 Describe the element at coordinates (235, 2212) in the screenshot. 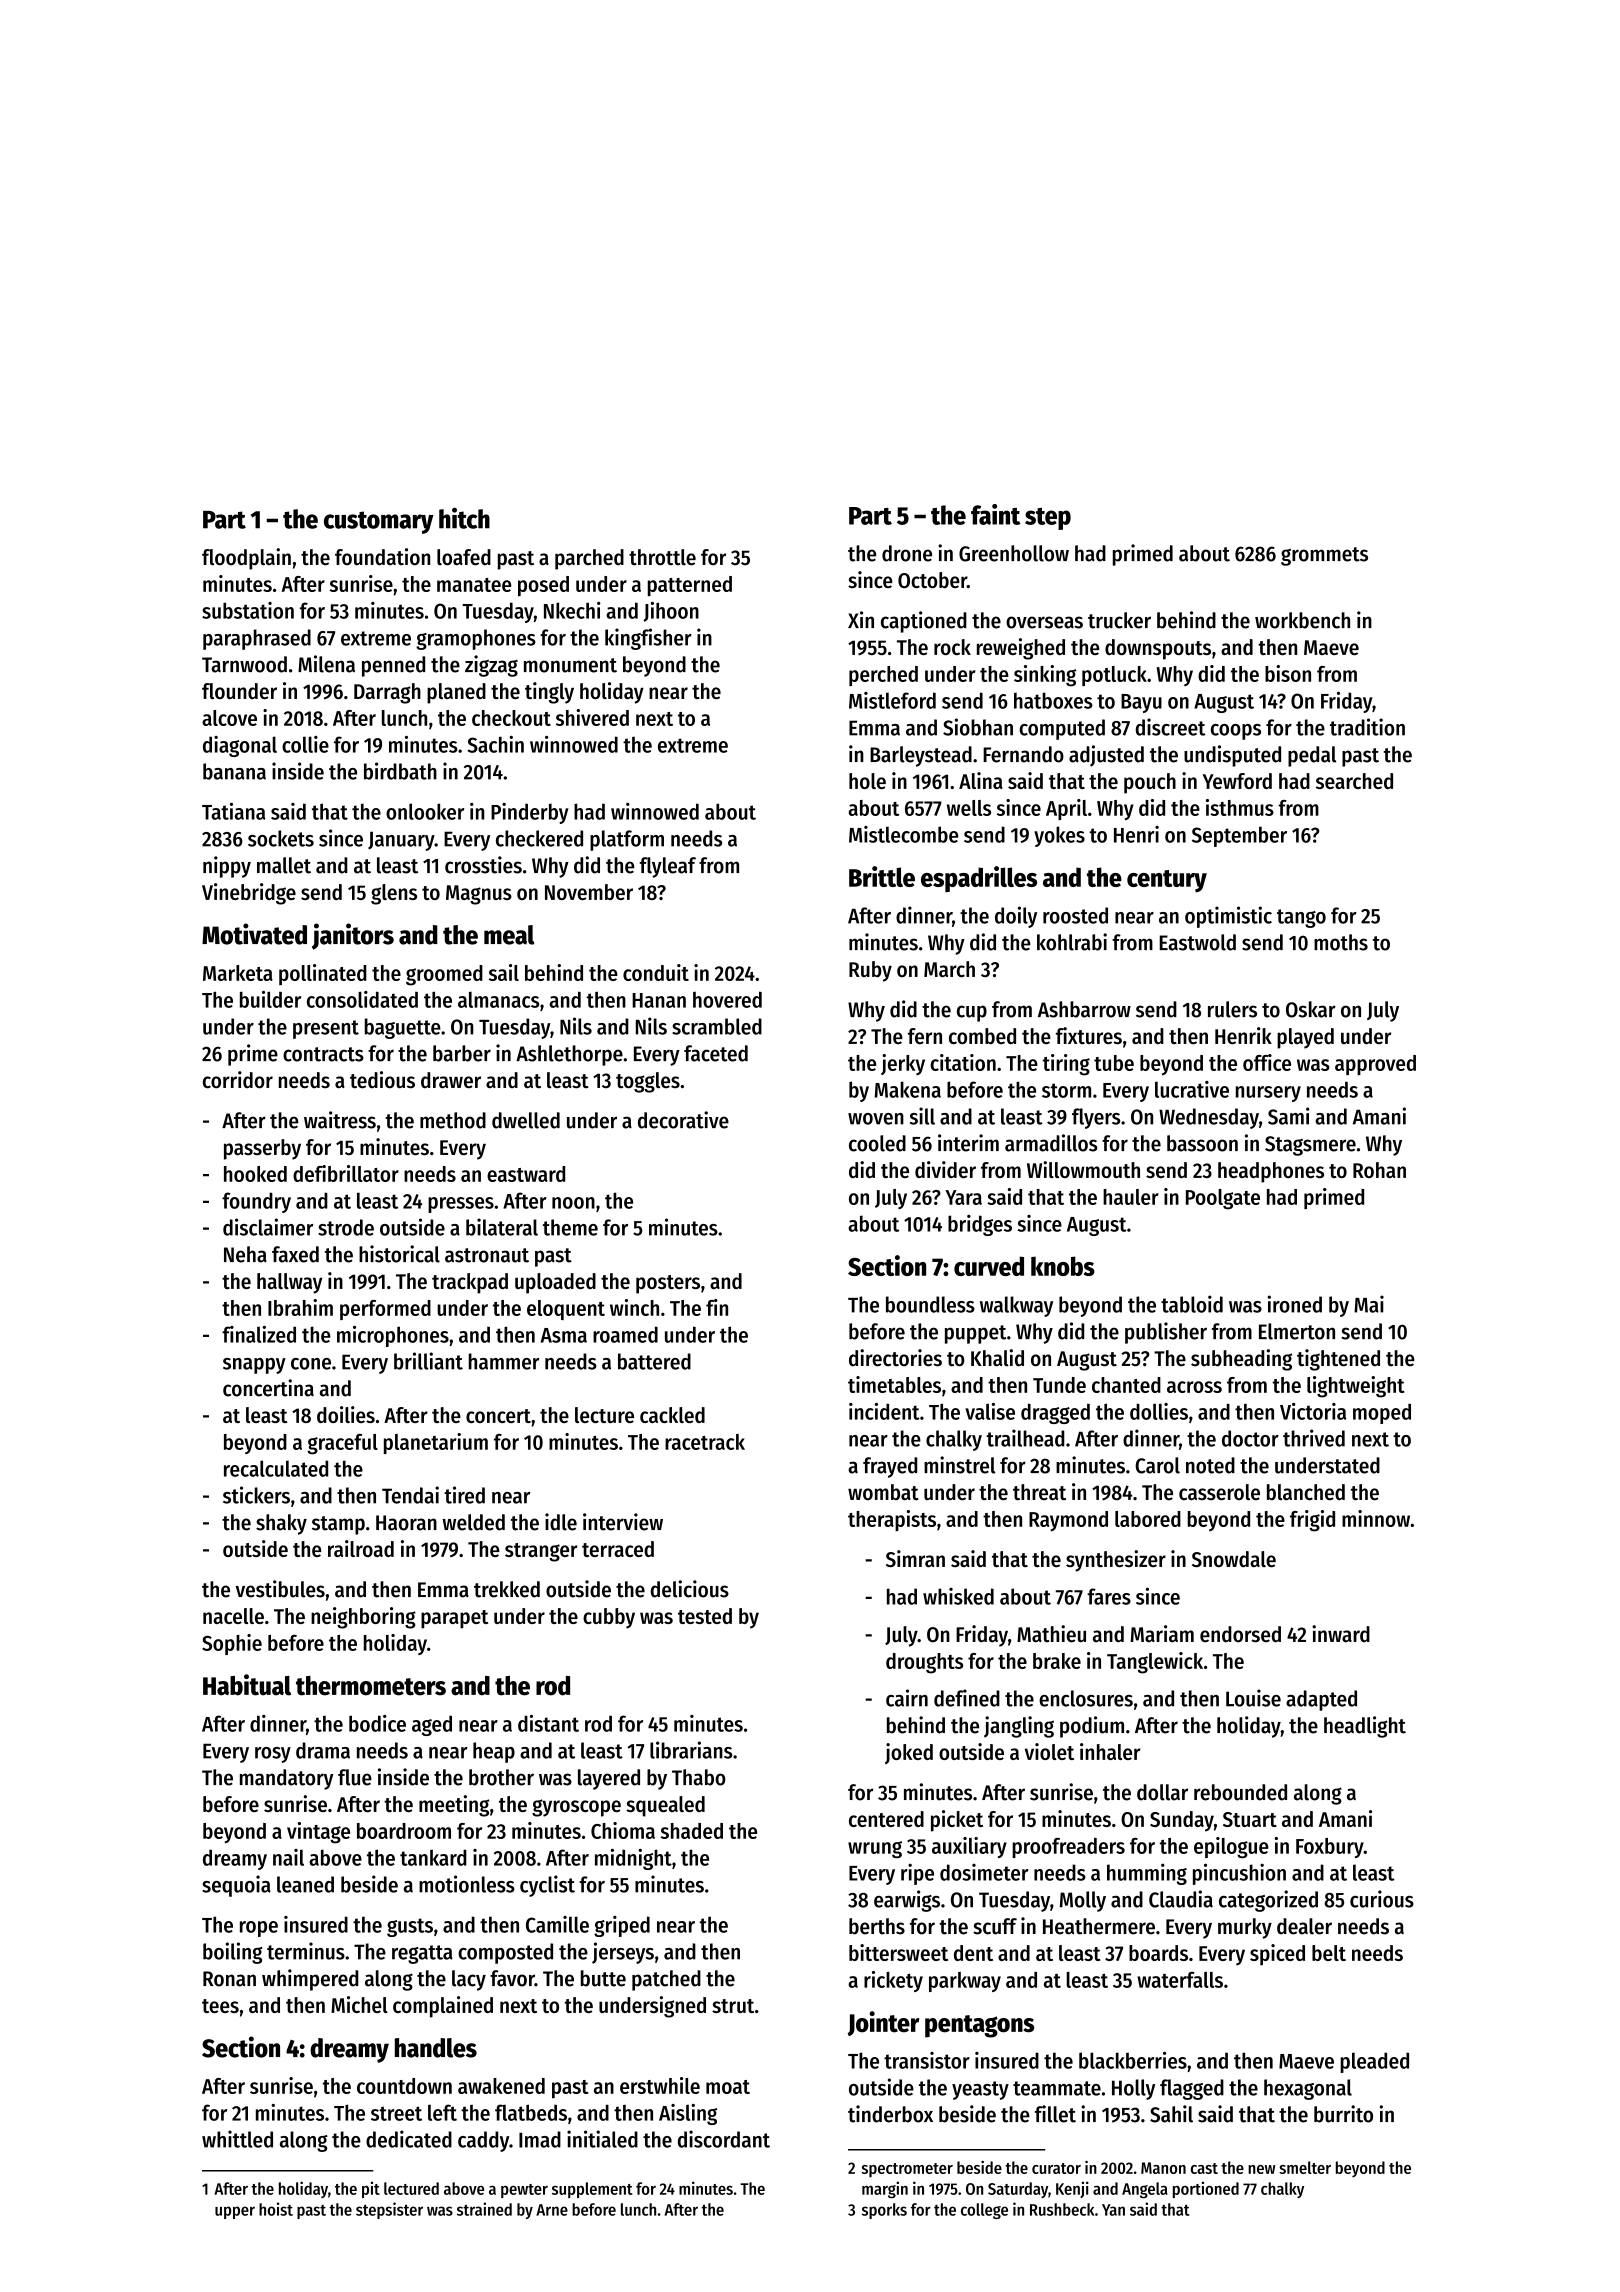

I see `upper` at that location.
